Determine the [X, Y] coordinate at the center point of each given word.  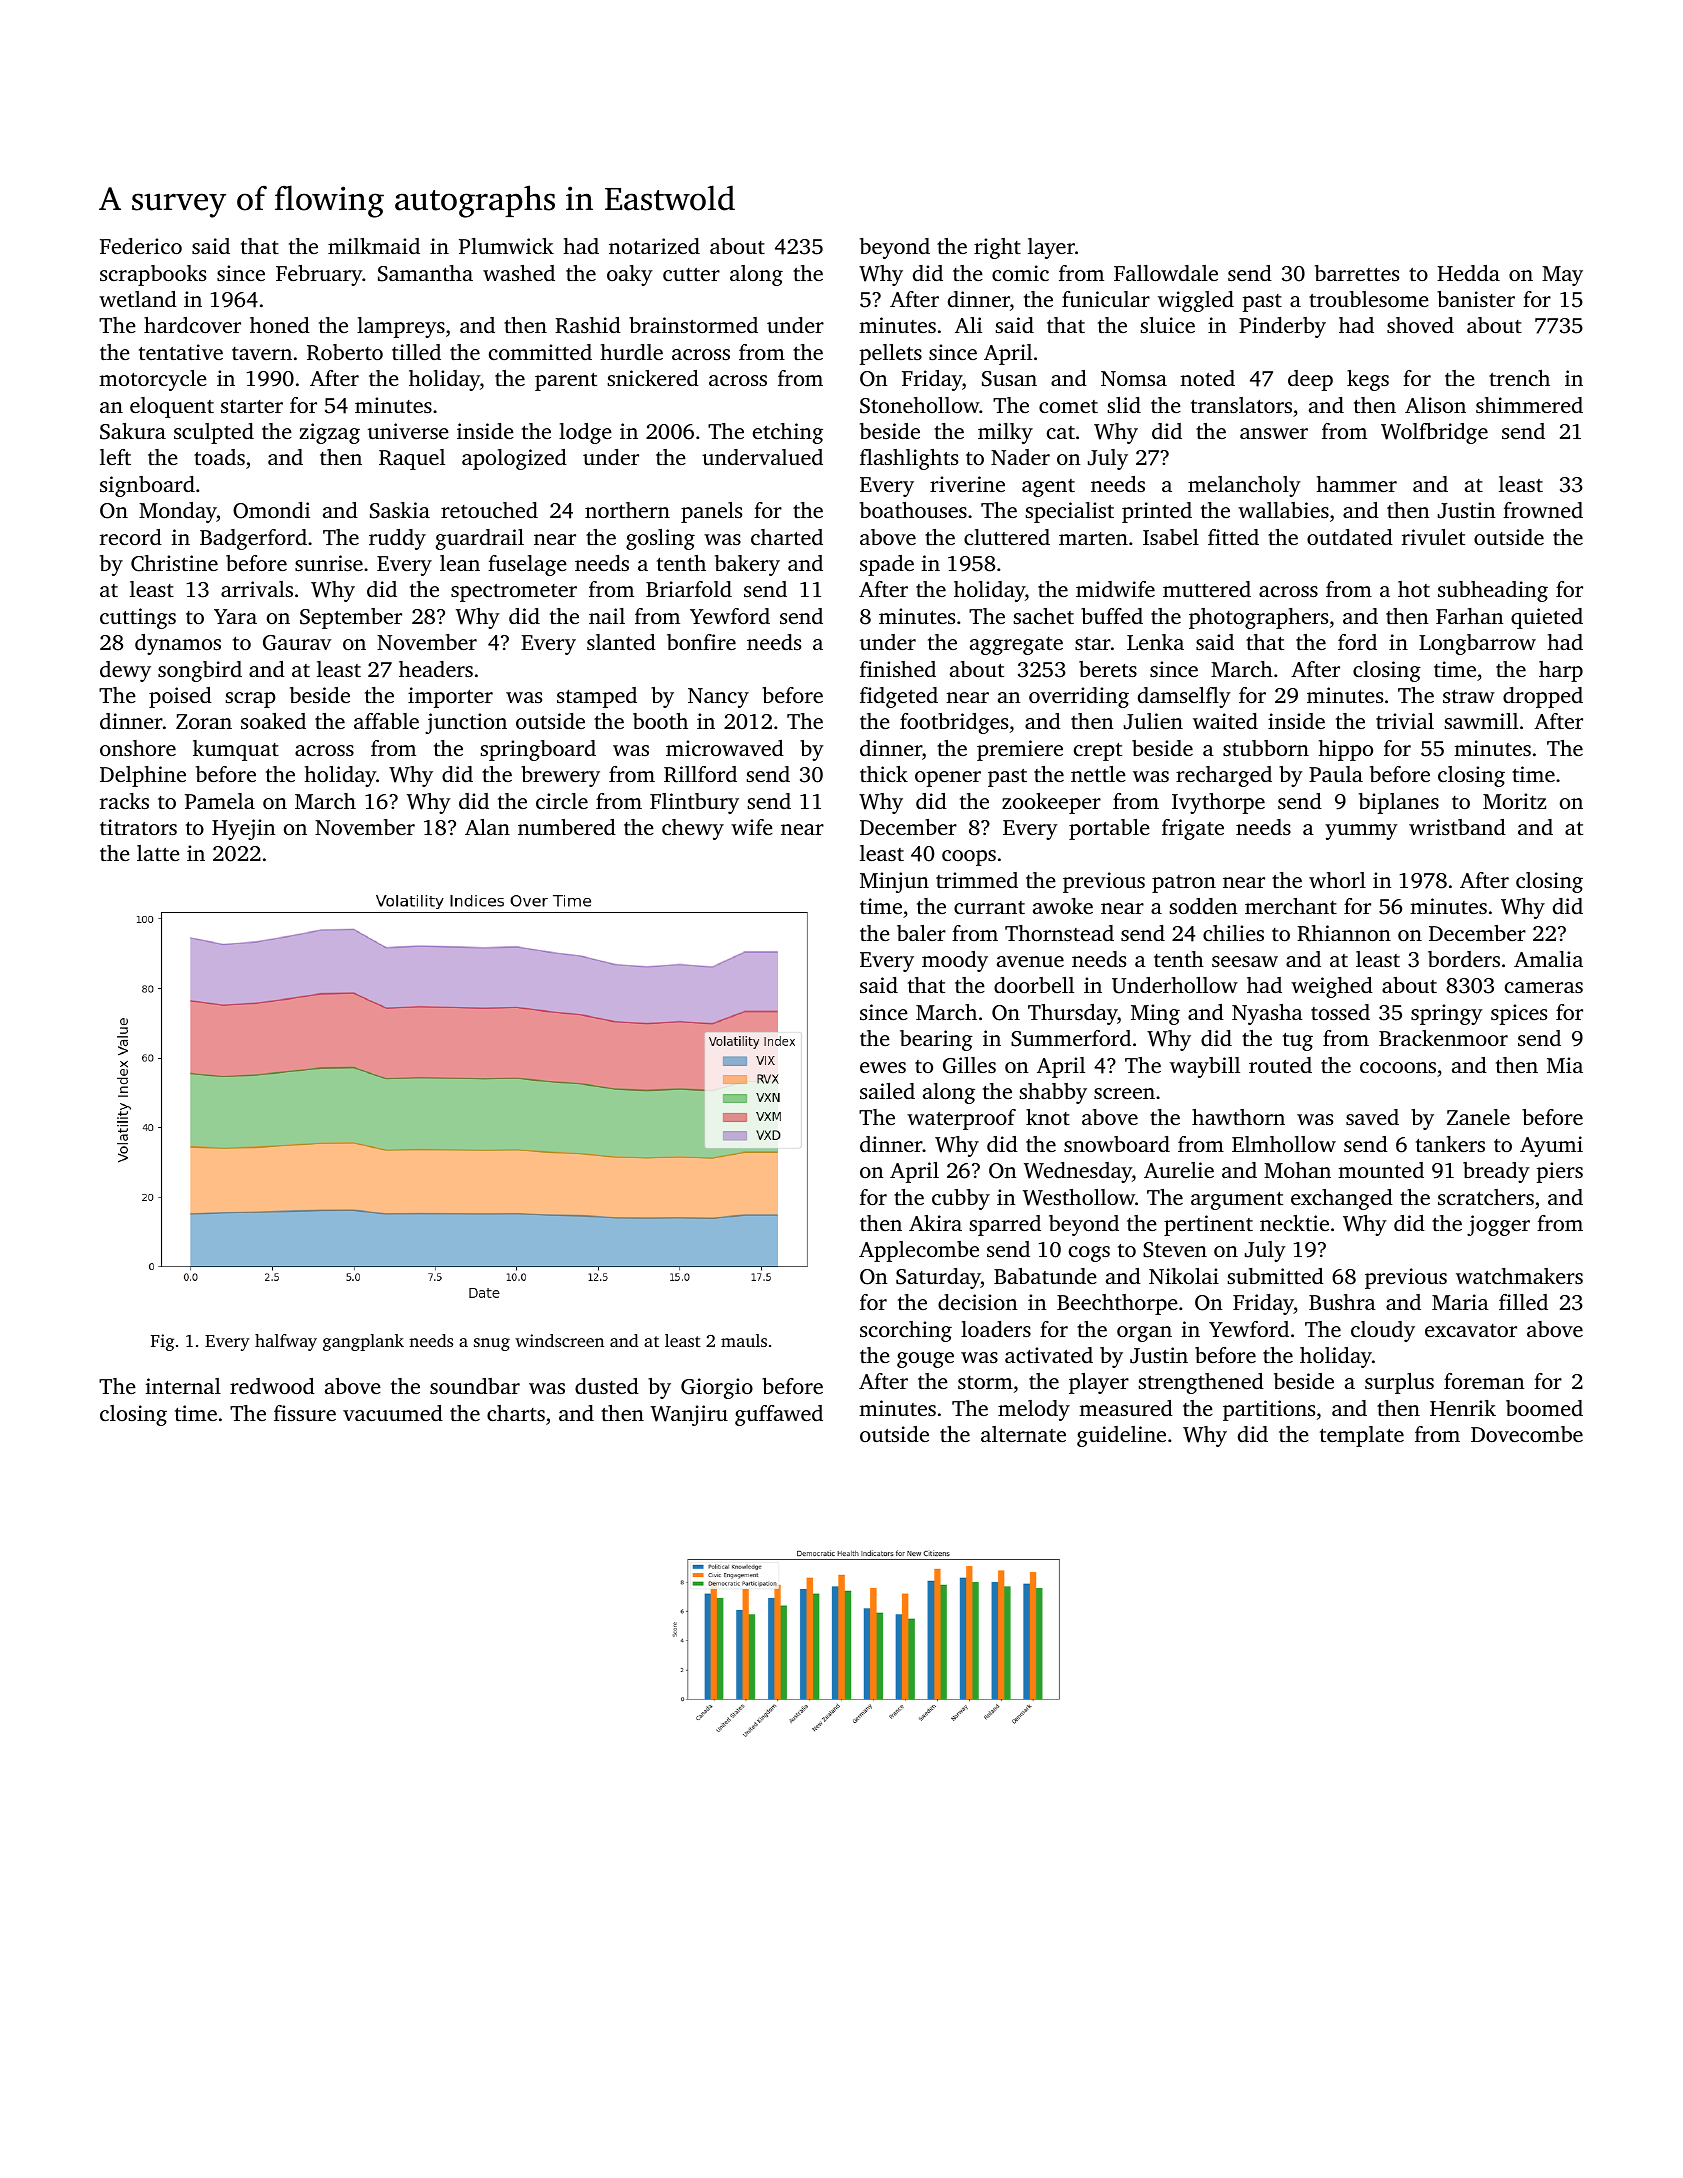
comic [1020, 273]
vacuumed [393, 1413]
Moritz [1514, 801]
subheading [1493, 591]
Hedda [1468, 273]
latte [158, 853]
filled [1523, 1302]
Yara [235, 616]
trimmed [977, 880]
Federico [141, 246]
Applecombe [919, 1251]
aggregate [1016, 646]
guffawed [779, 1415]
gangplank [363, 1342]
